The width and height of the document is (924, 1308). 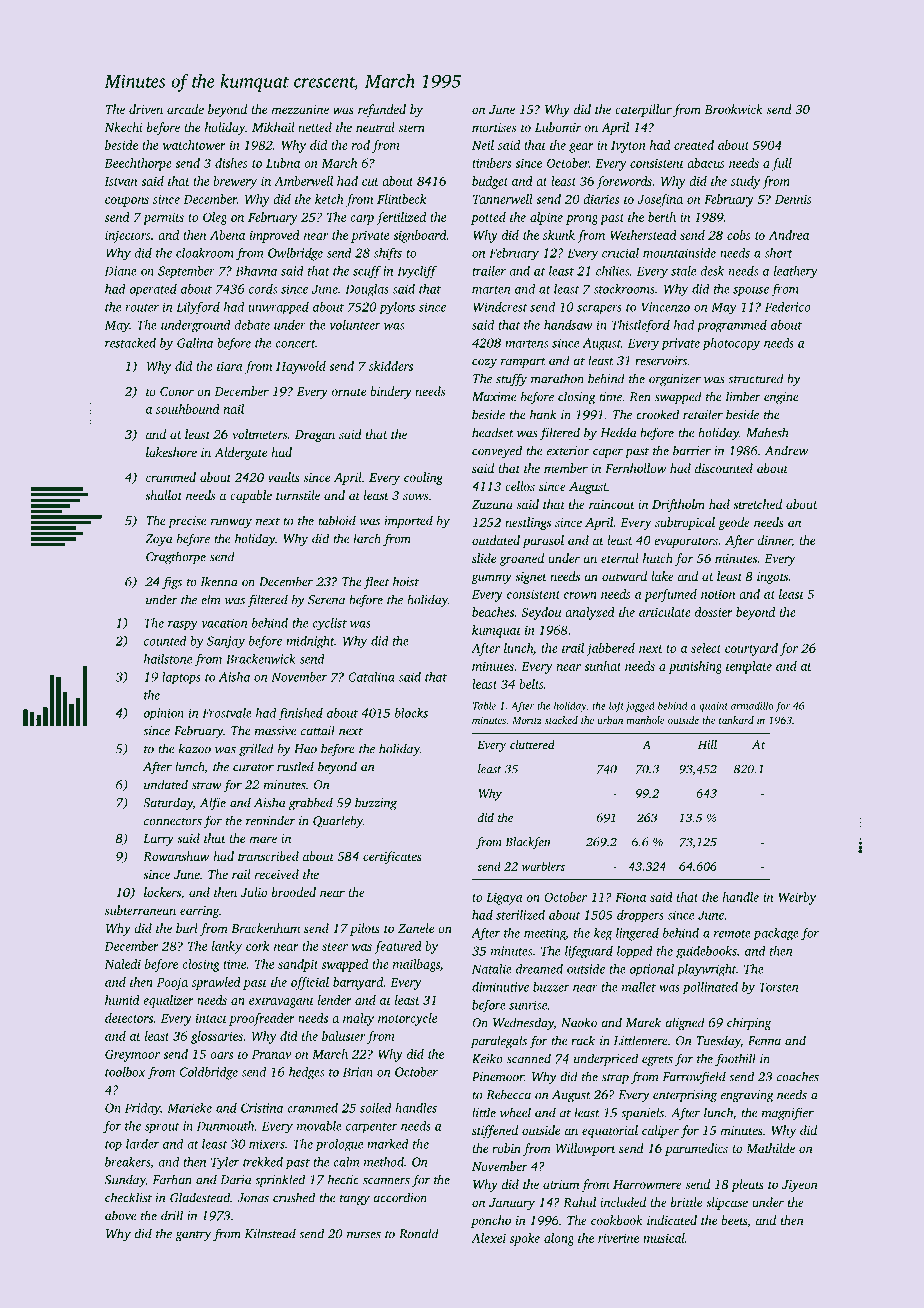 What do you see at coordinates (662, 217) in the document?
I see `berth` at bounding box center [662, 217].
